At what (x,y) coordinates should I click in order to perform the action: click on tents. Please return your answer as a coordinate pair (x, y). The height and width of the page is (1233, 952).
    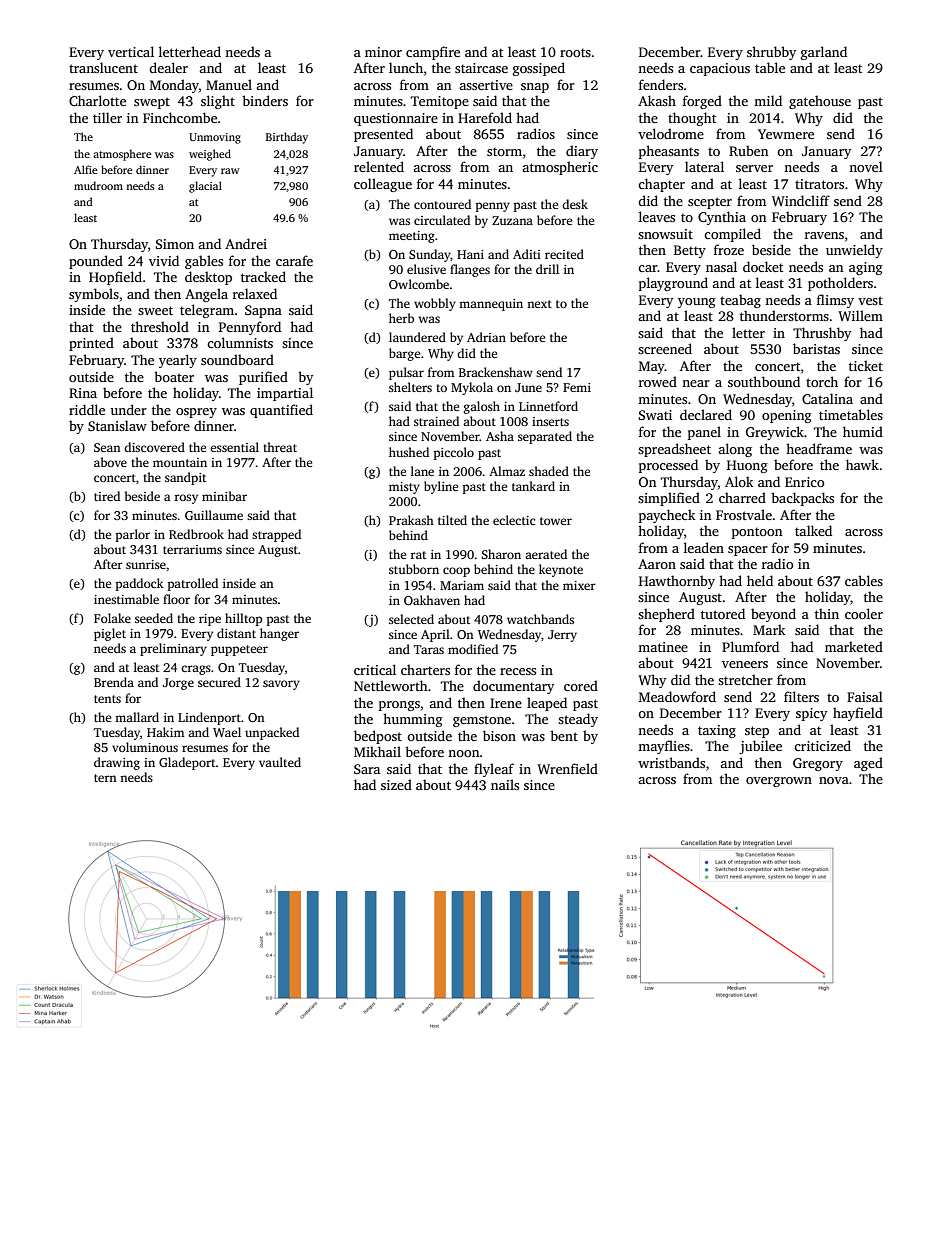
    Looking at the image, I should click on (107, 699).
